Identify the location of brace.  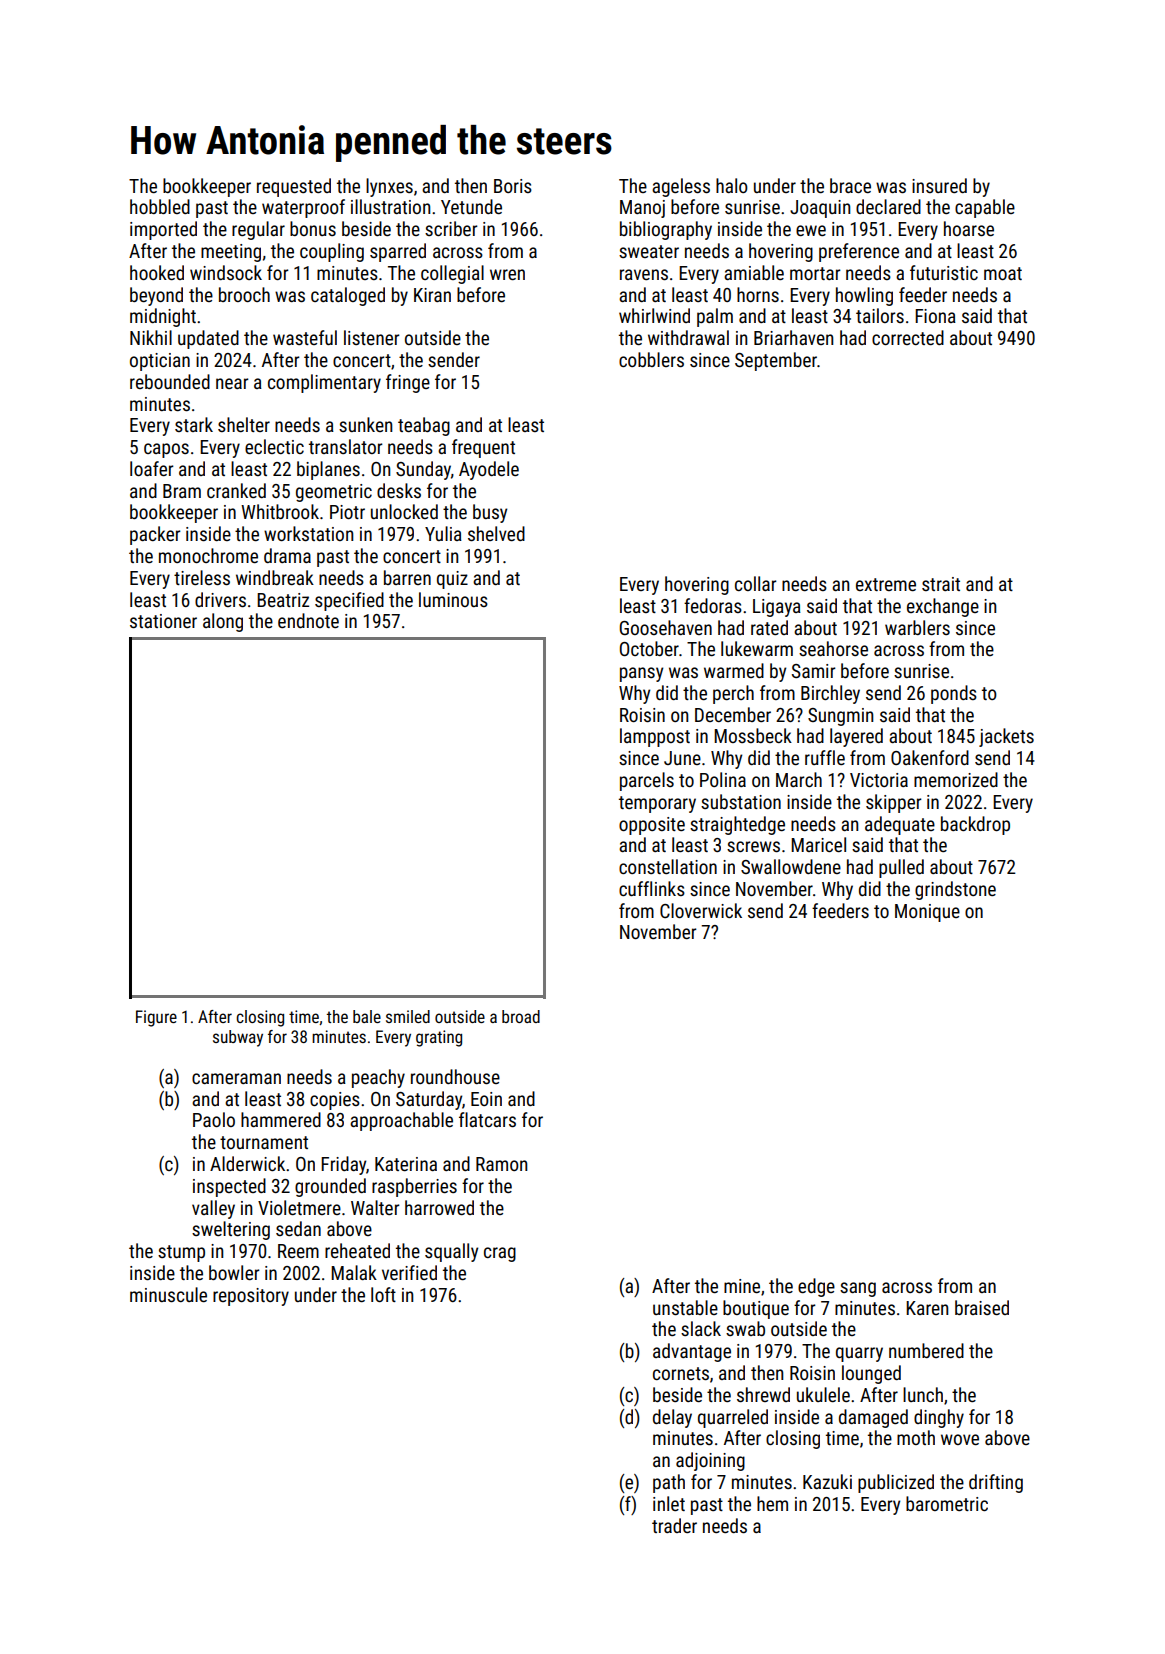
(850, 185).
